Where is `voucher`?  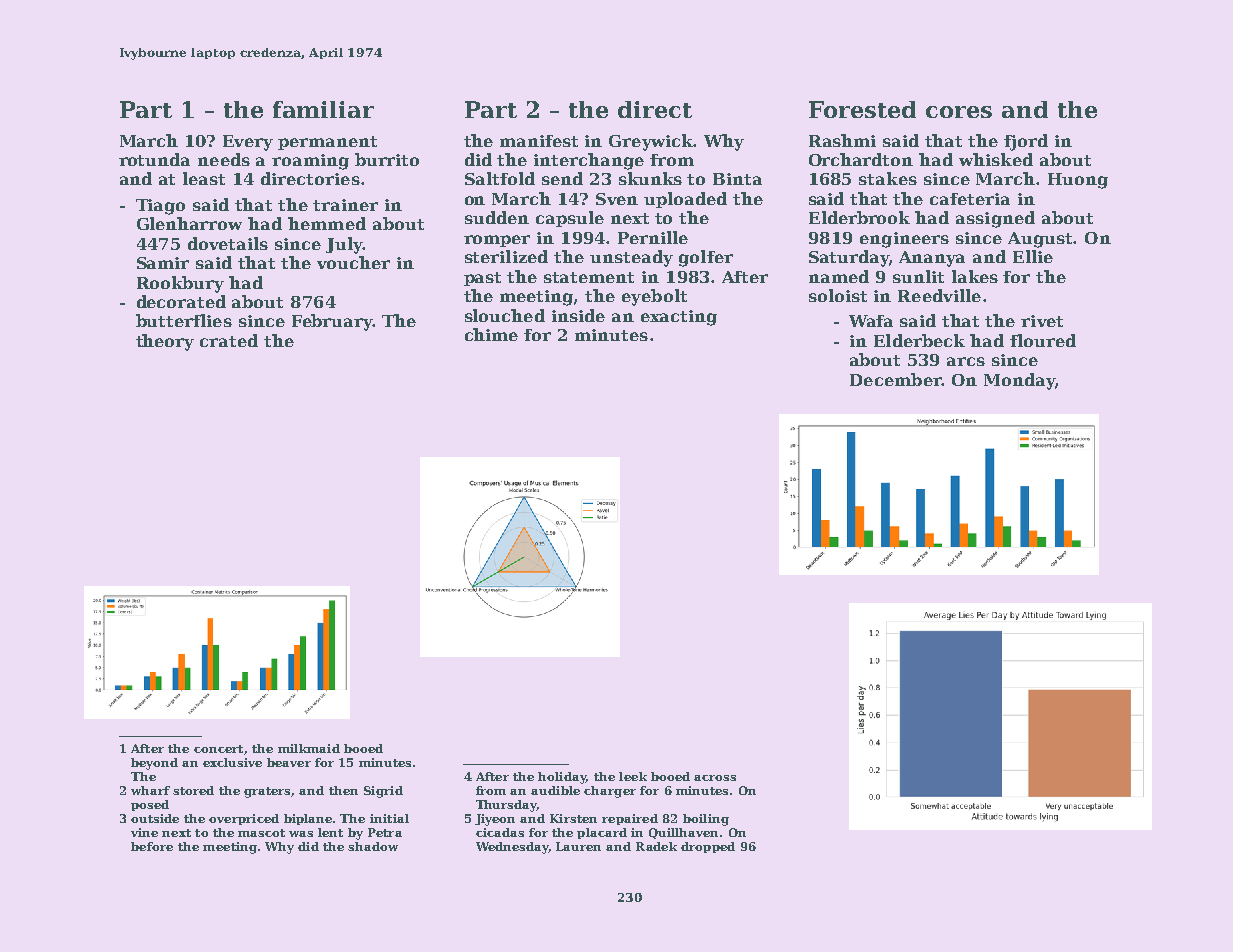
voucher is located at coordinates (353, 262).
